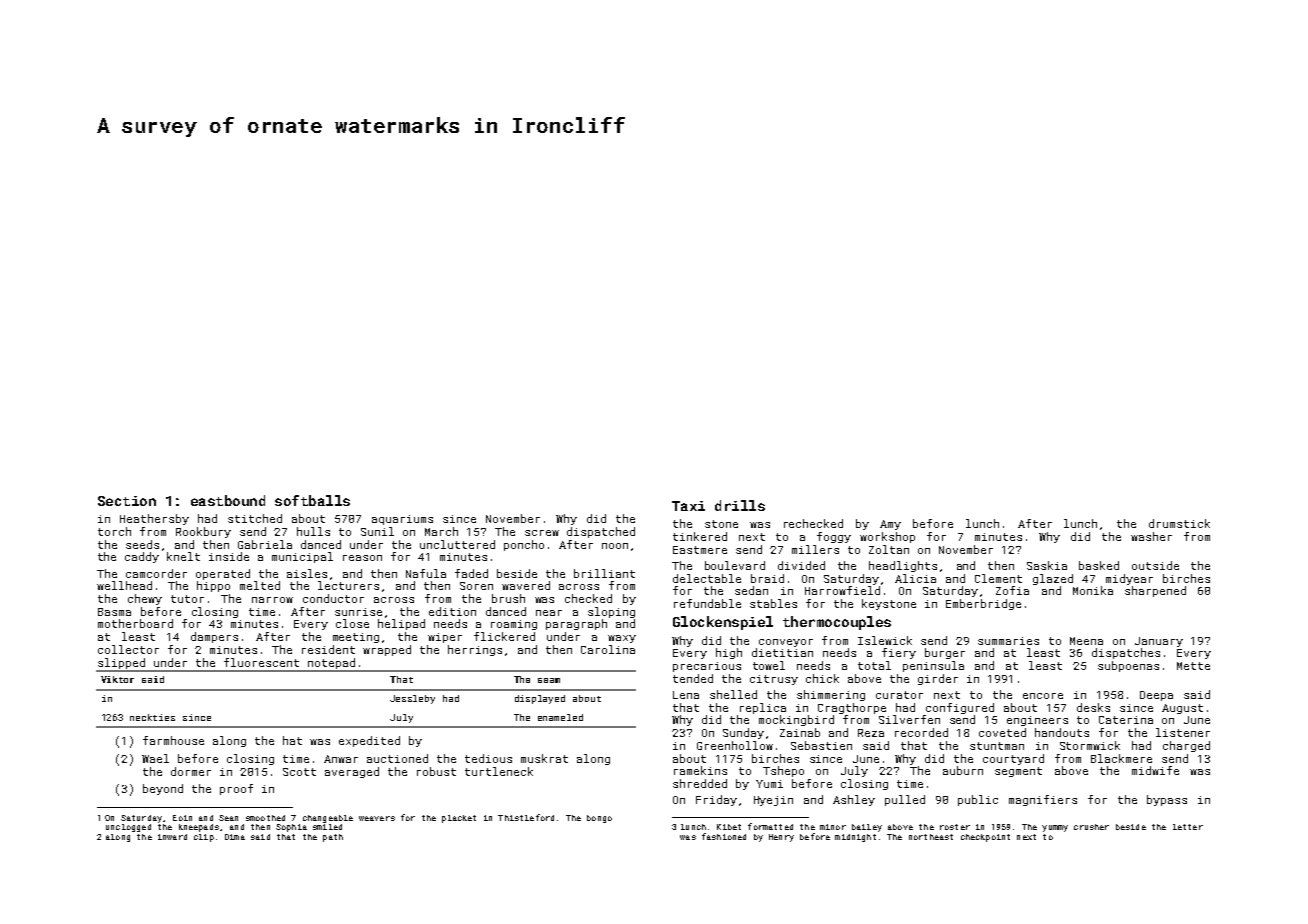  I want to click on Taxi, so click(688, 506).
